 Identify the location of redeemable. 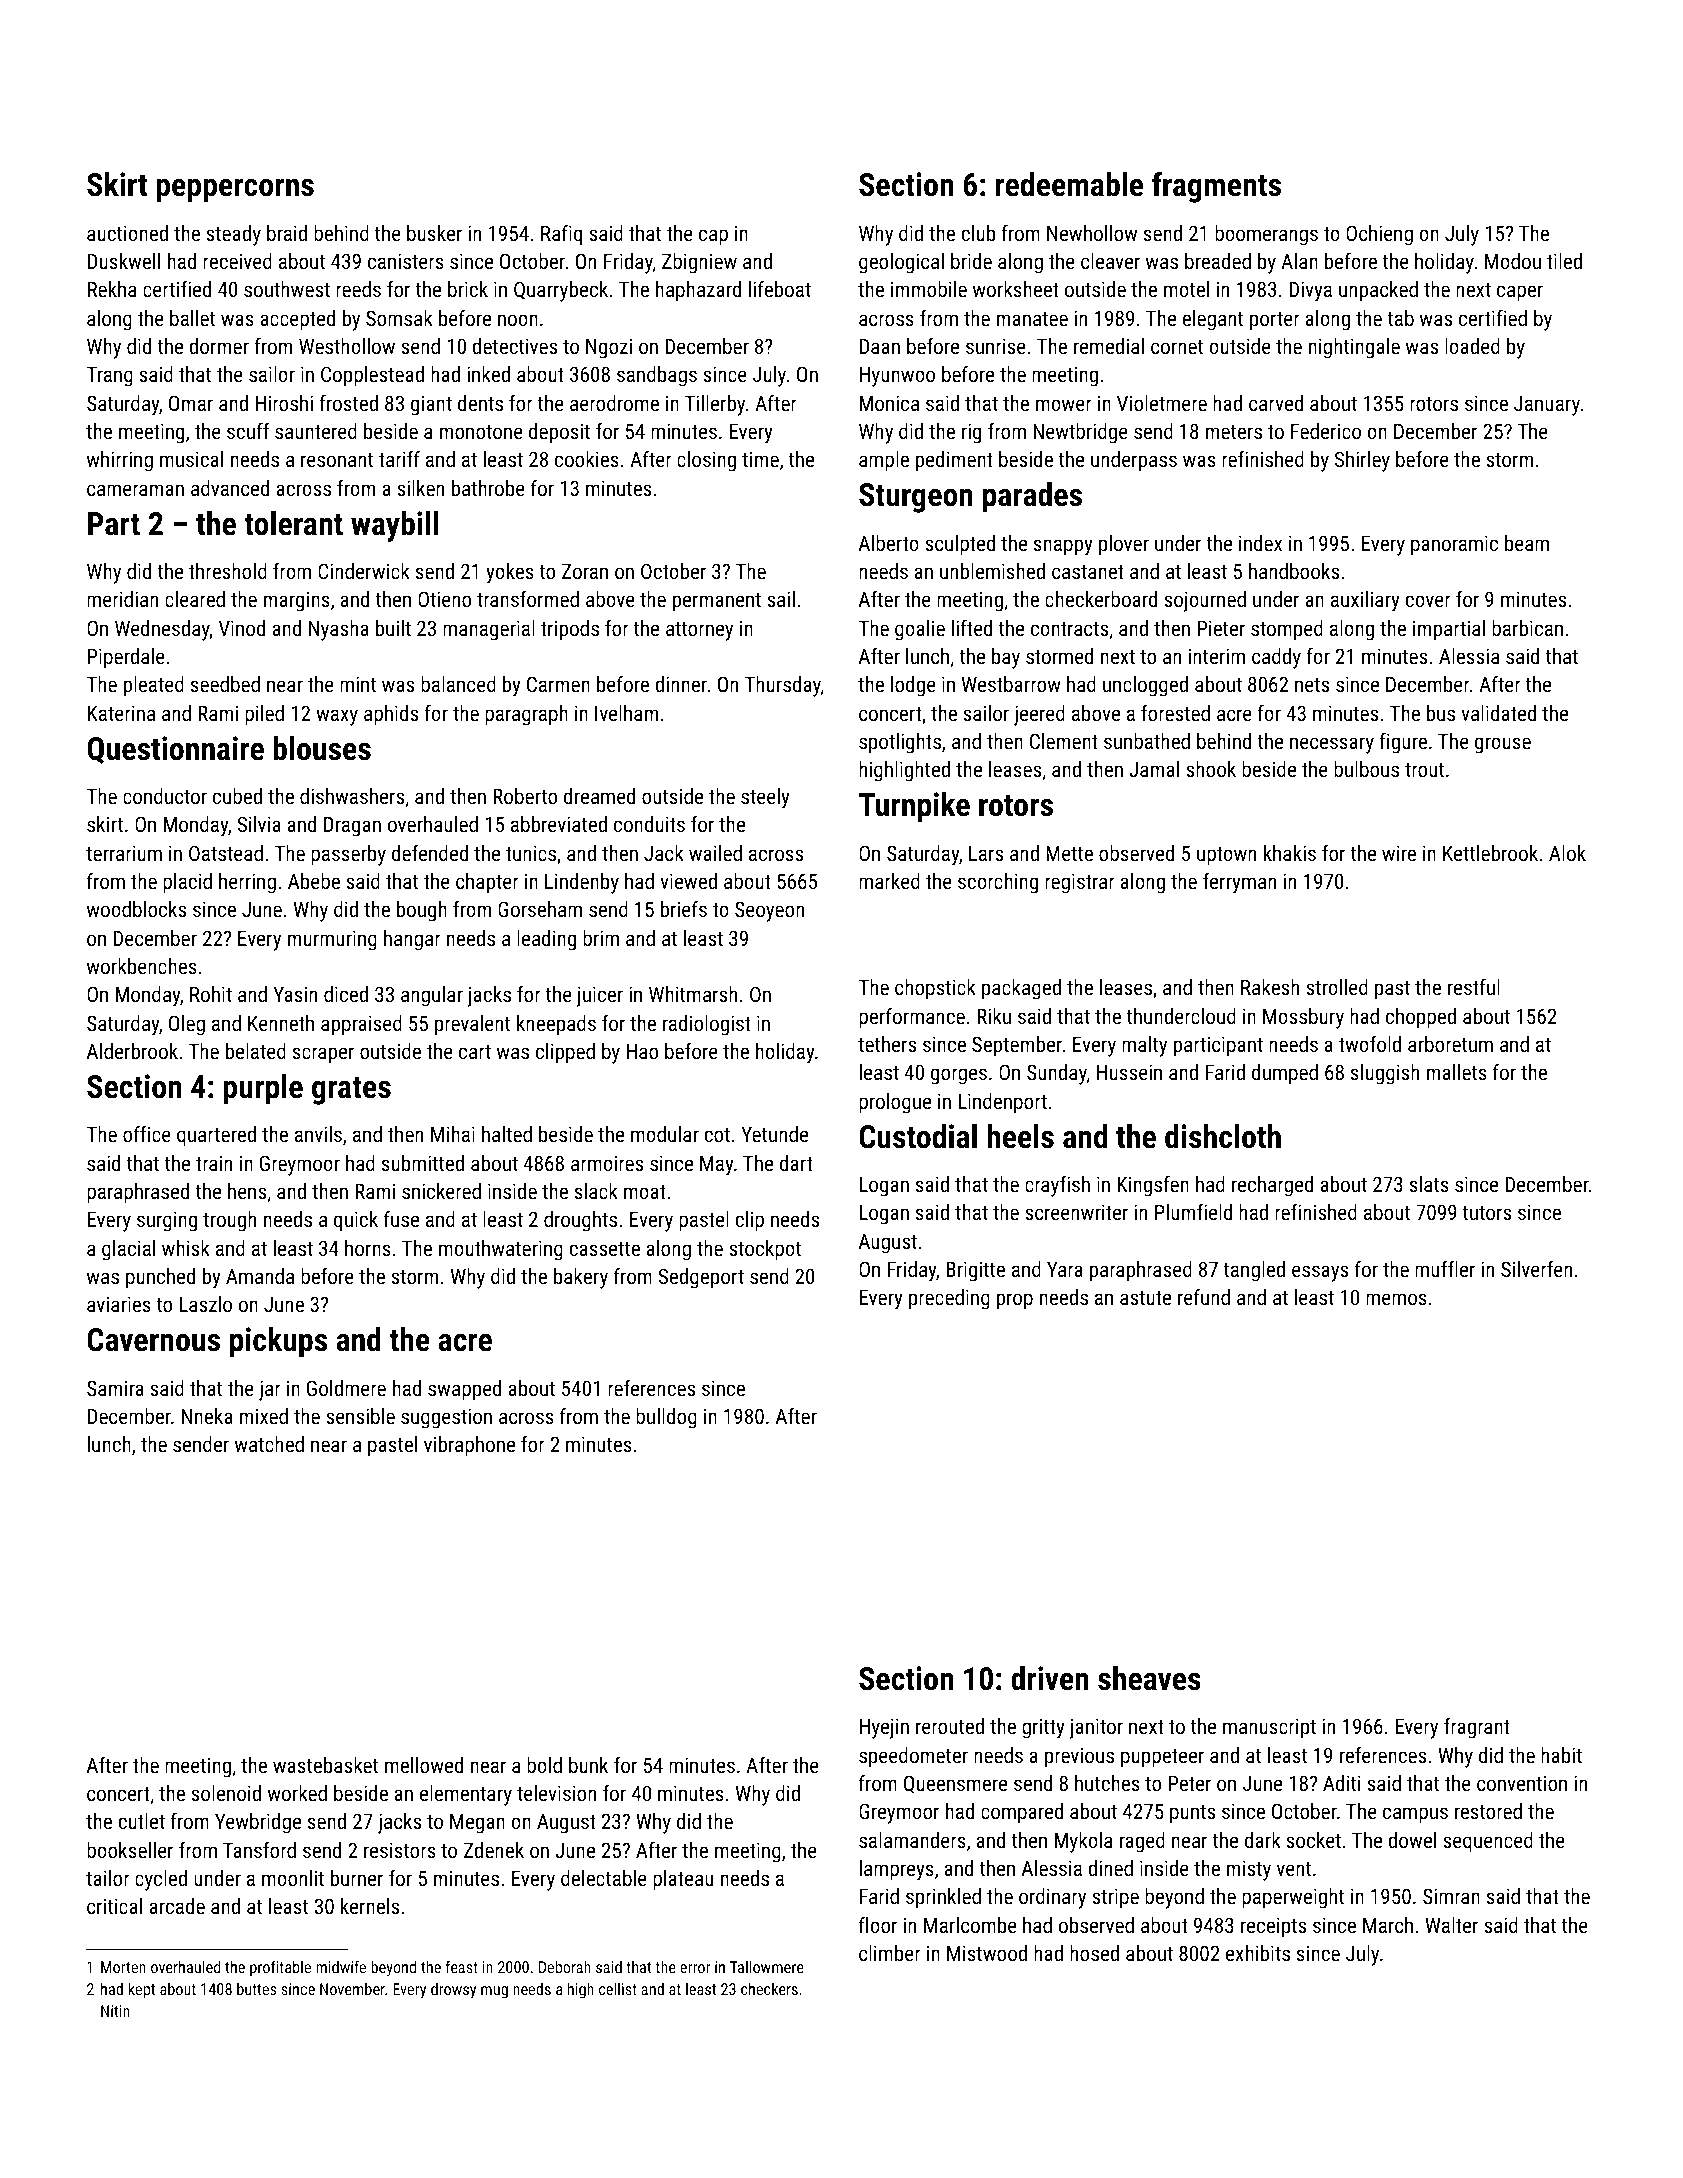
(1069, 184).
